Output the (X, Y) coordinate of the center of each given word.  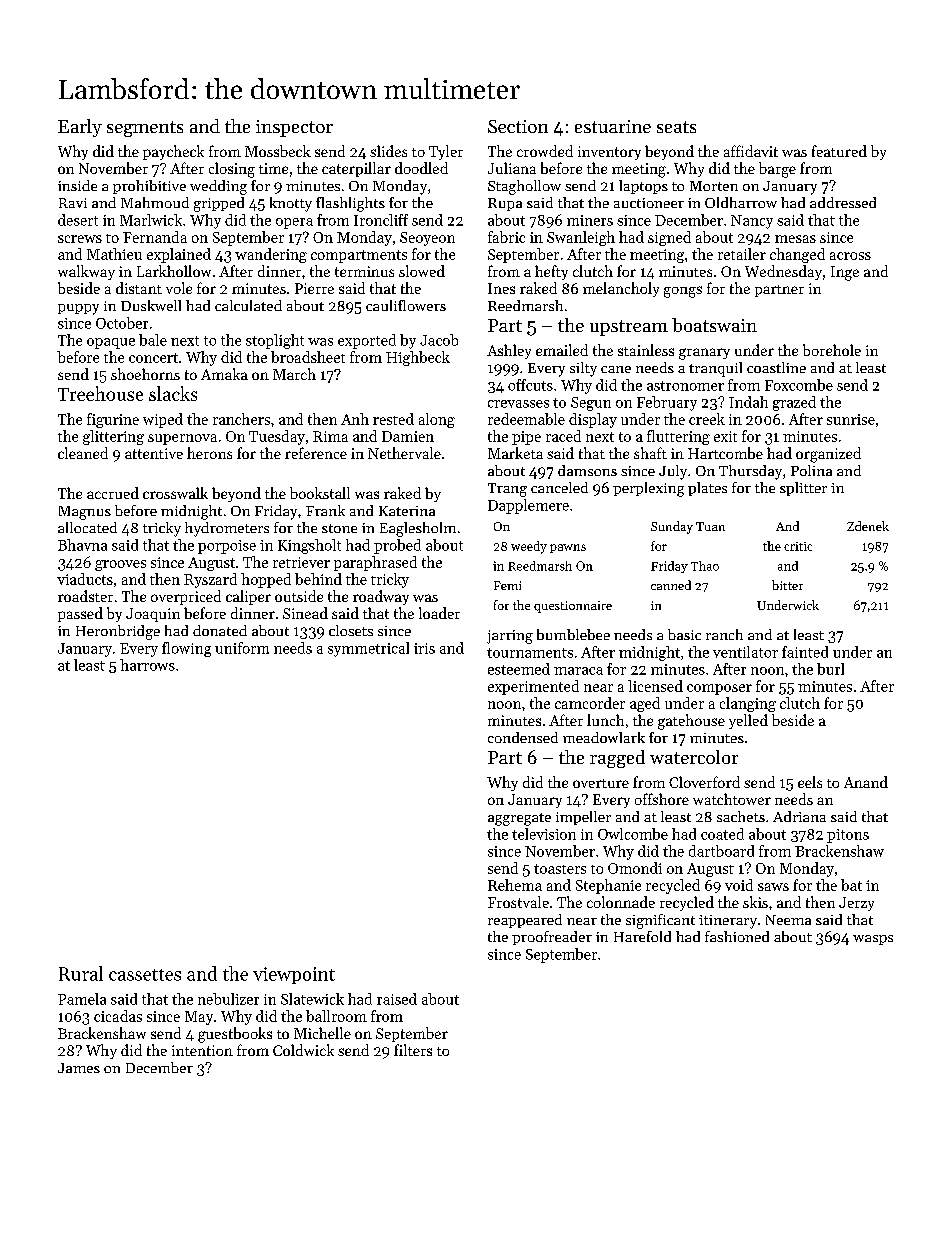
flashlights (350, 204)
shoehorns (145, 374)
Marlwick (151, 220)
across (850, 256)
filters (413, 1050)
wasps (873, 940)
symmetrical (368, 649)
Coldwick (303, 1050)
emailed (562, 350)
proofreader (552, 938)
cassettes (145, 975)
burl (830, 669)
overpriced (186, 597)
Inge (845, 273)
